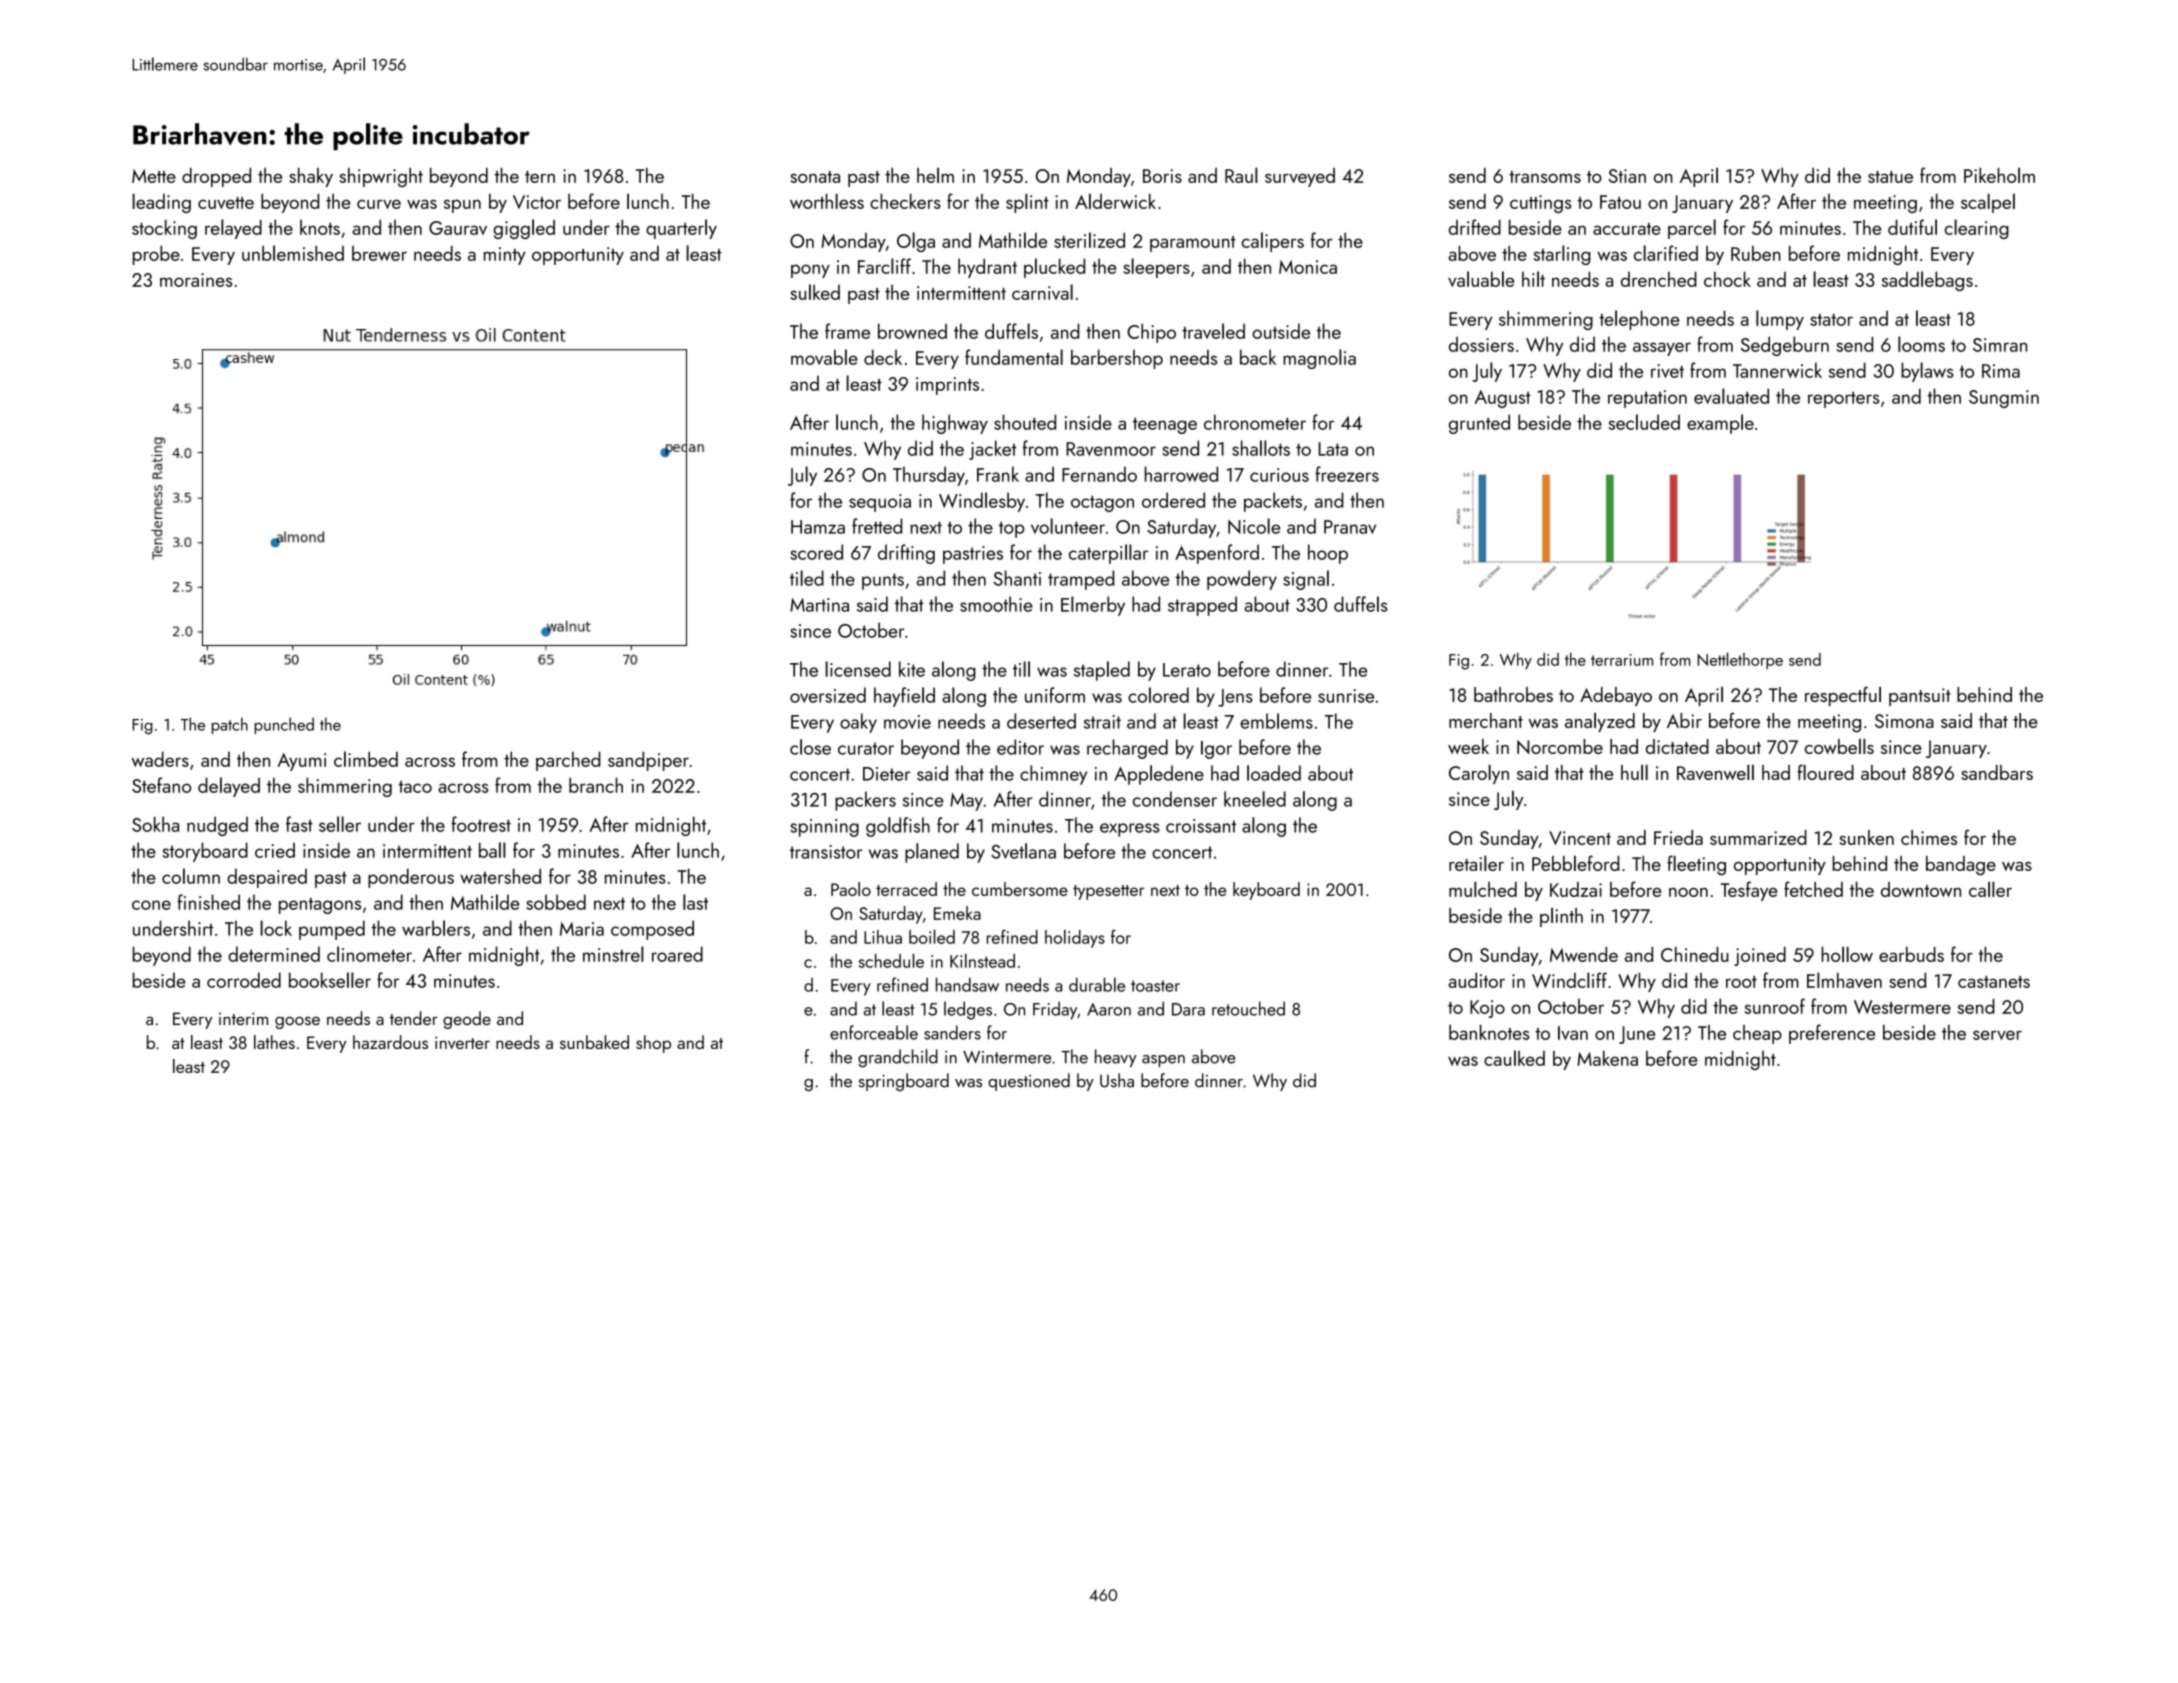 The image size is (2178, 1683). I want to click on dossiers, so click(1481, 344).
